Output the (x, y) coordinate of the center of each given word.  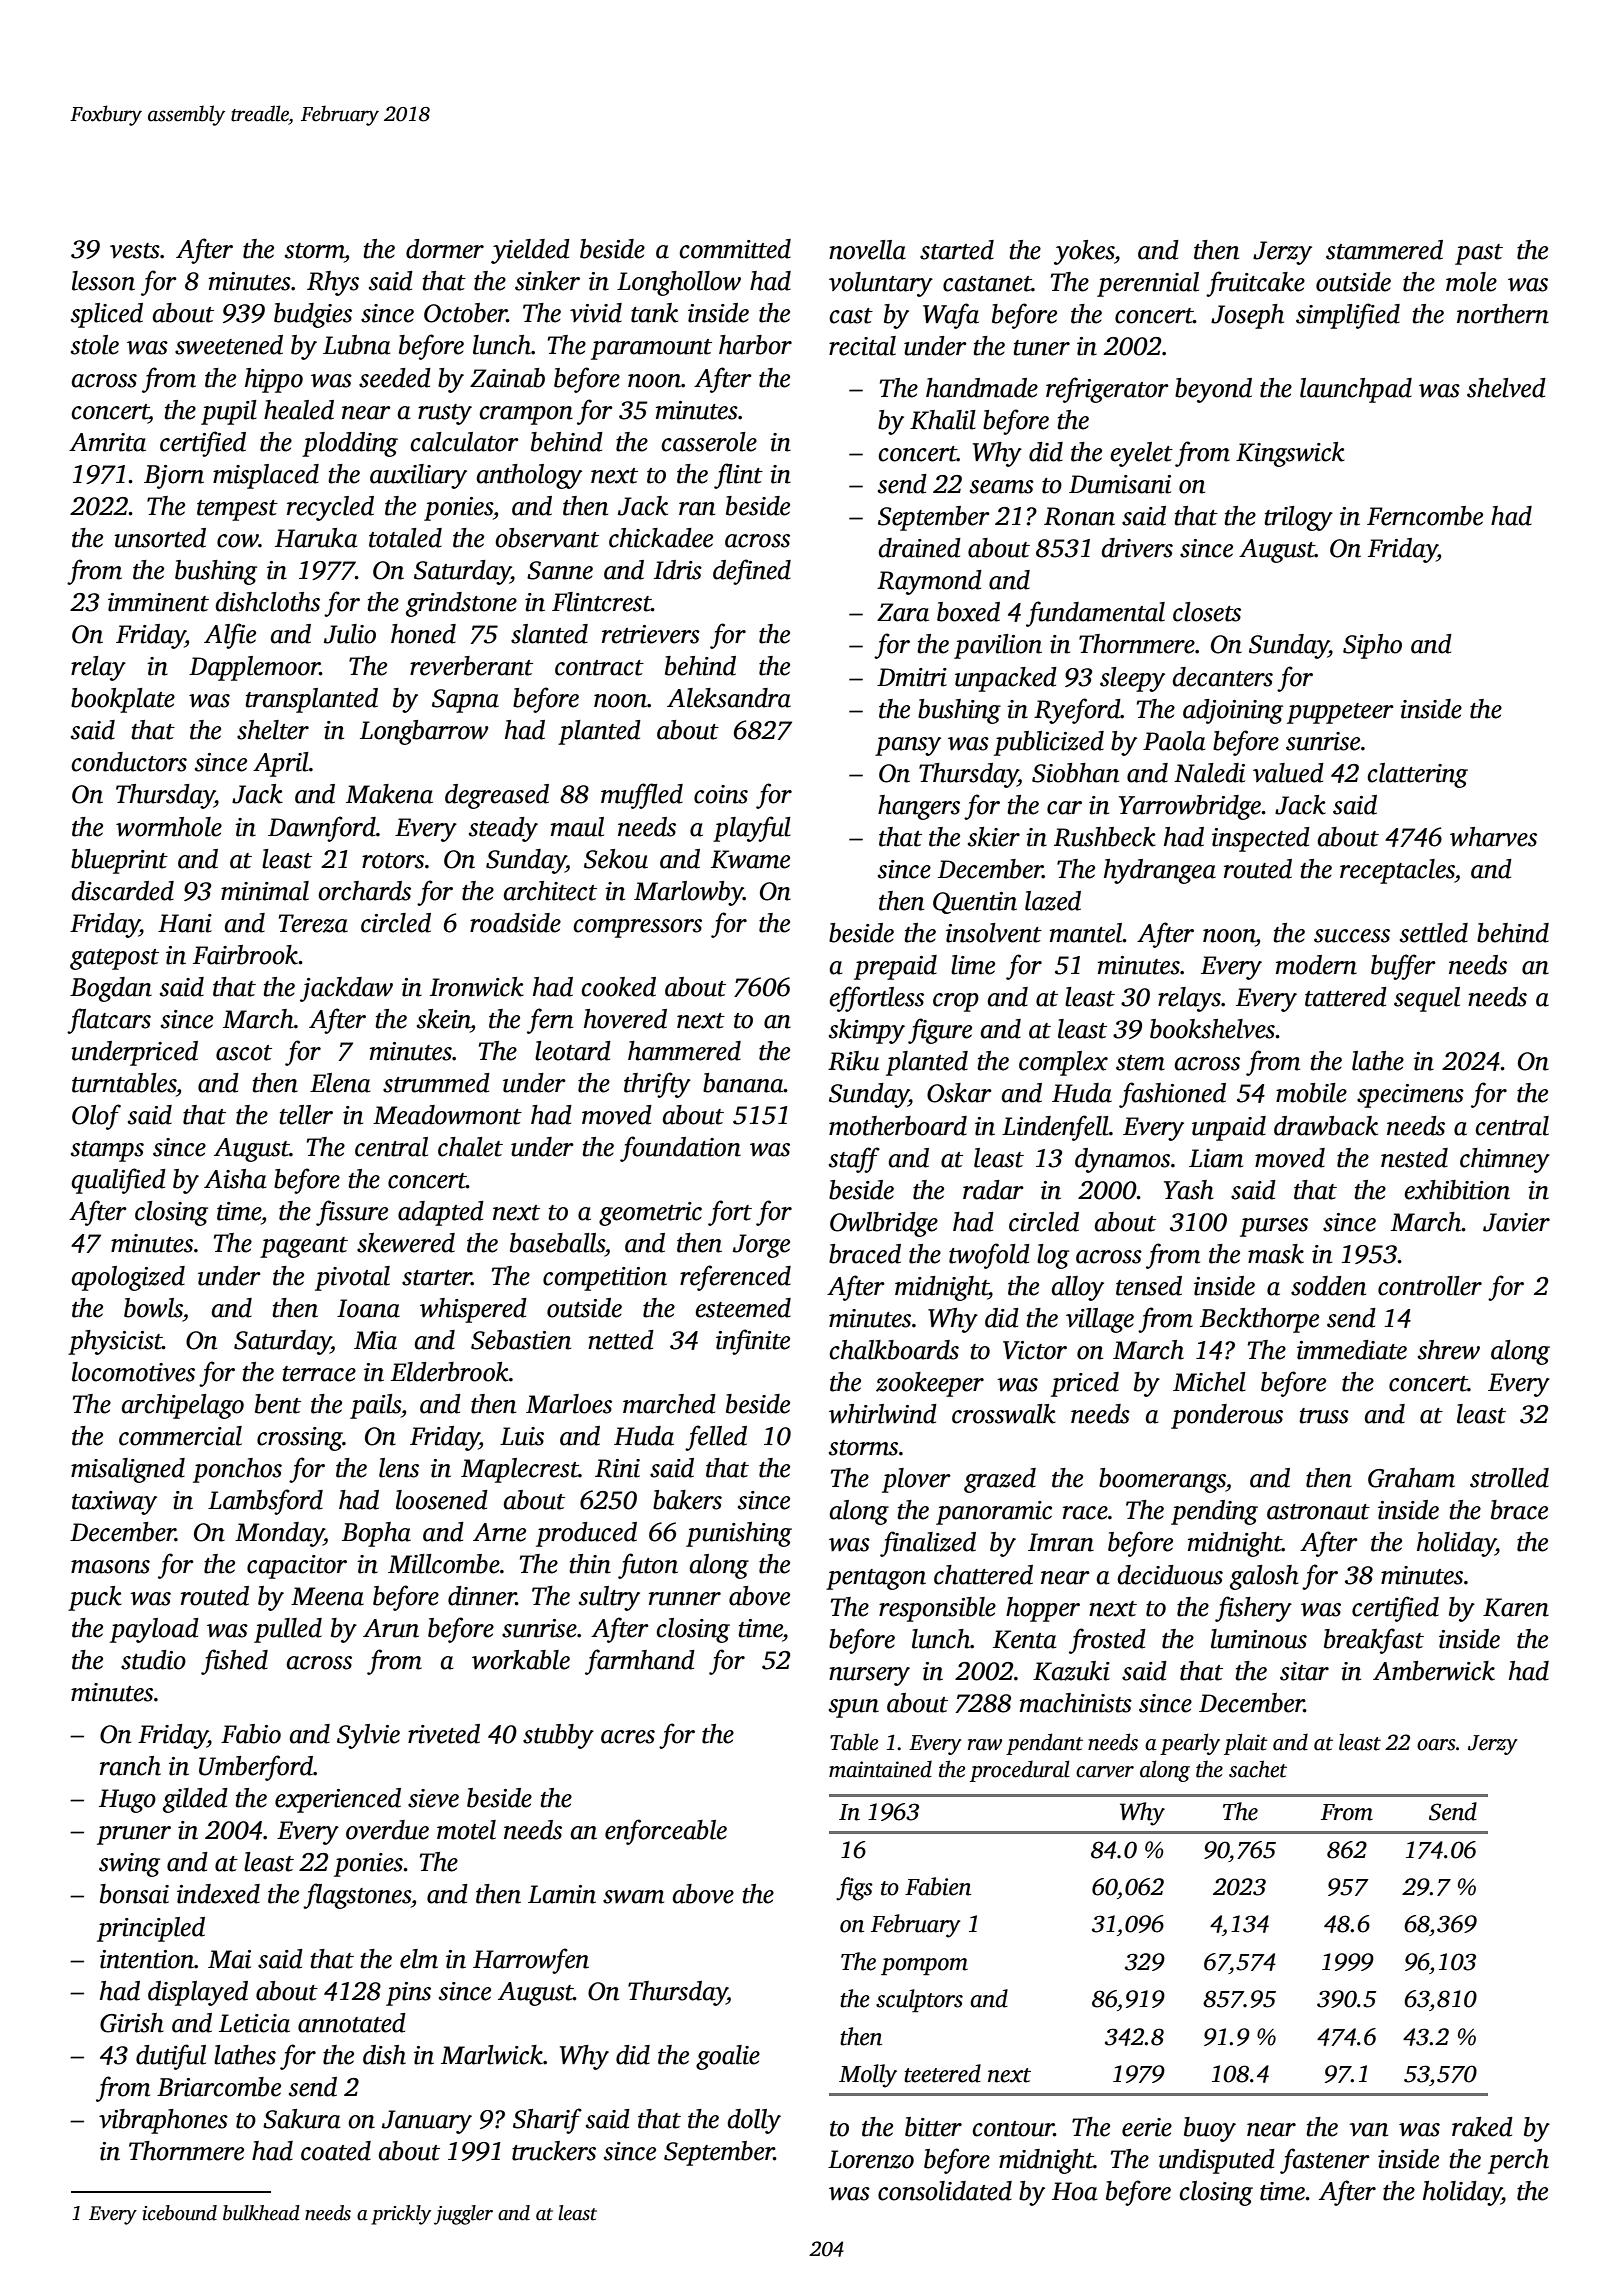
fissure (352, 1213)
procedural (1020, 1771)
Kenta (1025, 1639)
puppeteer (1340, 713)
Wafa (951, 316)
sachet (1258, 1769)
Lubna (357, 345)
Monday (279, 1534)
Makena (389, 794)
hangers (919, 807)
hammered (684, 1051)
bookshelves (1213, 1029)
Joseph (1247, 316)
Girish (132, 2023)
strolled (1509, 1478)
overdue (387, 1830)
